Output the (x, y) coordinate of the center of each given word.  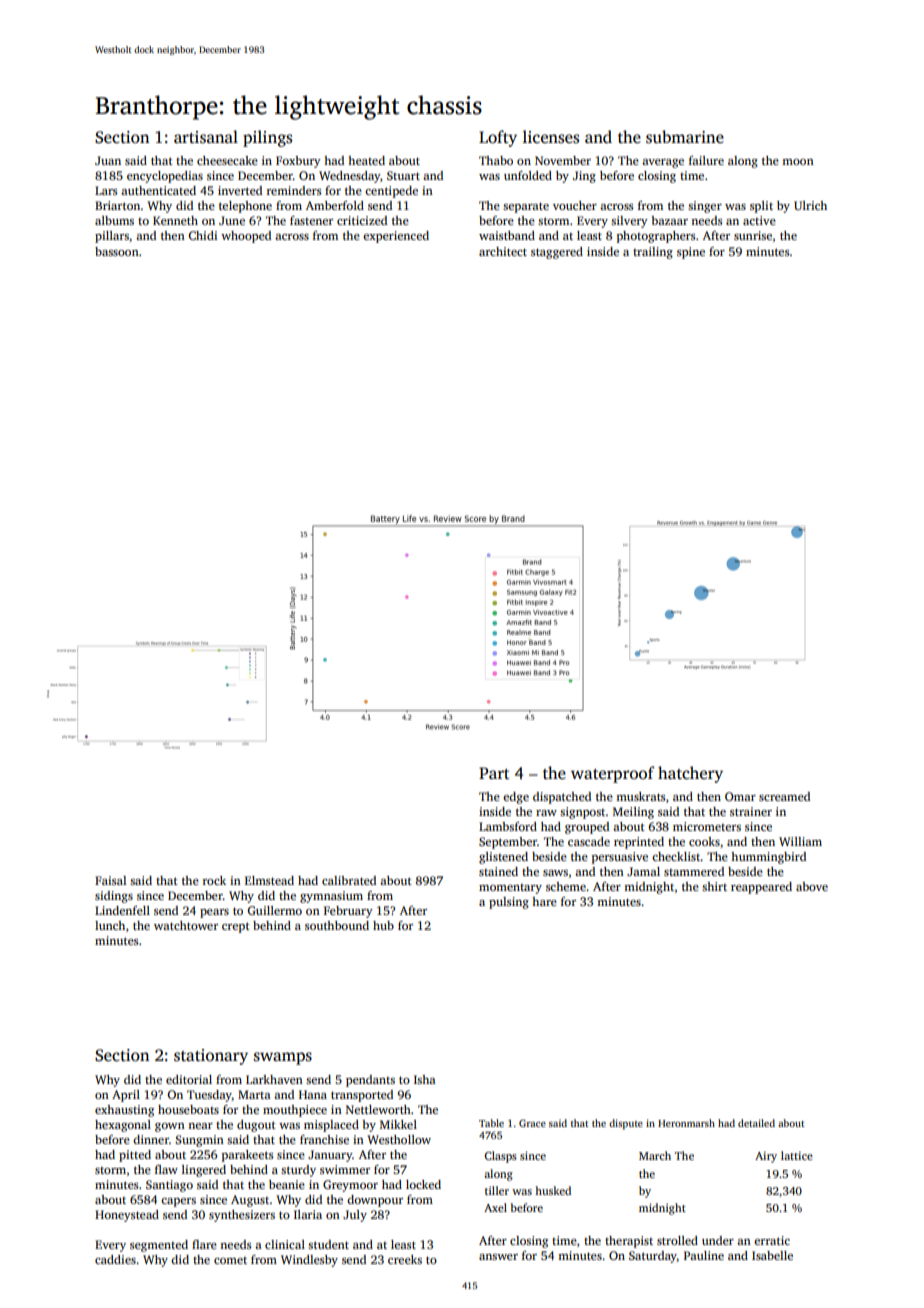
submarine (685, 137)
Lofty (498, 138)
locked (423, 1184)
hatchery (690, 774)
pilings (267, 138)
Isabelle (772, 1255)
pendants (370, 1081)
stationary (211, 1057)
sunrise (753, 235)
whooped (246, 237)
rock (214, 880)
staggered (557, 253)
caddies (115, 1259)
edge (516, 798)
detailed (756, 1123)
